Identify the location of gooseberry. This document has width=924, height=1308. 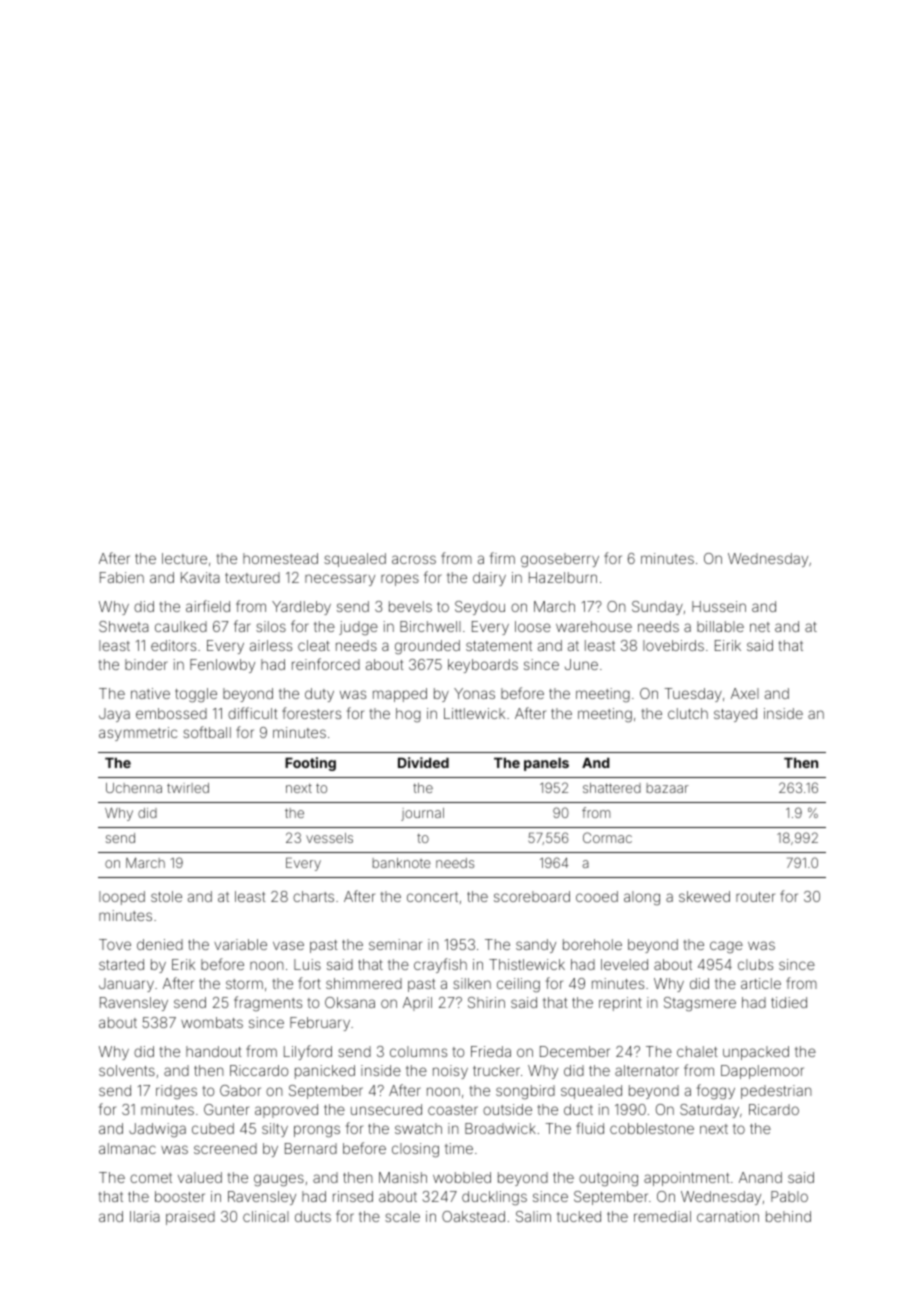
(560, 560).
